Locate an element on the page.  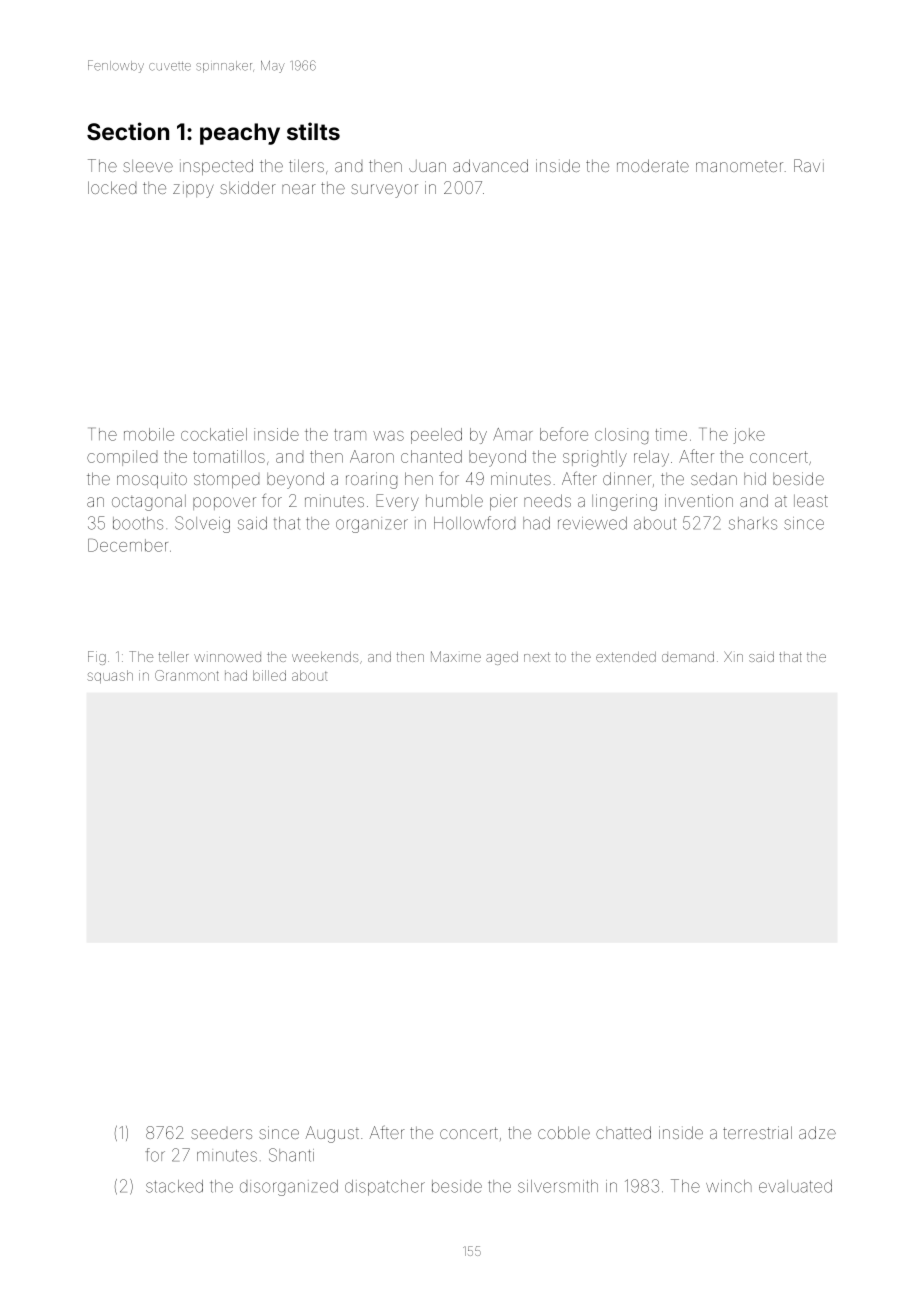
surveyor is located at coordinates (384, 191).
